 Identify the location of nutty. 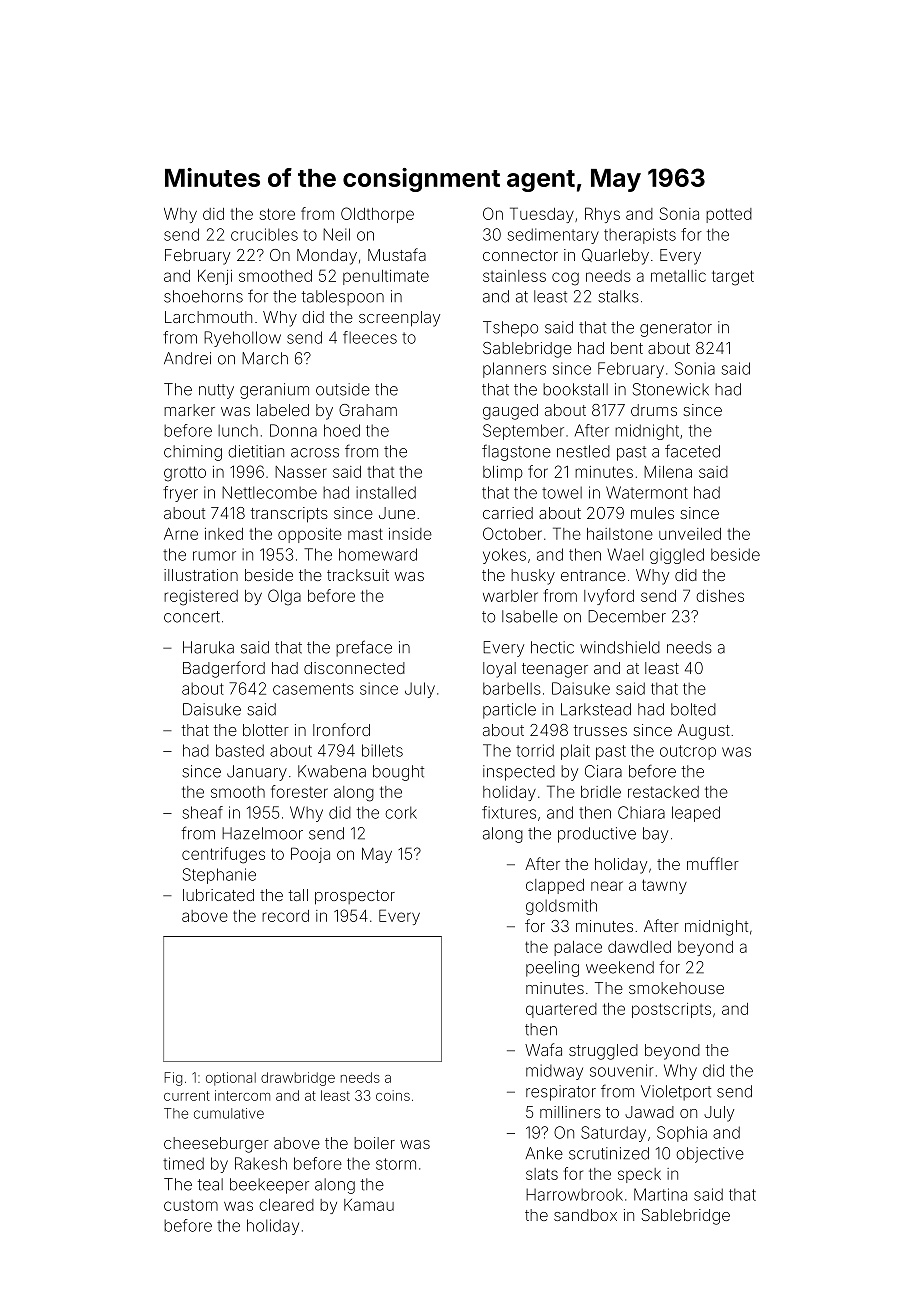
(216, 391).
